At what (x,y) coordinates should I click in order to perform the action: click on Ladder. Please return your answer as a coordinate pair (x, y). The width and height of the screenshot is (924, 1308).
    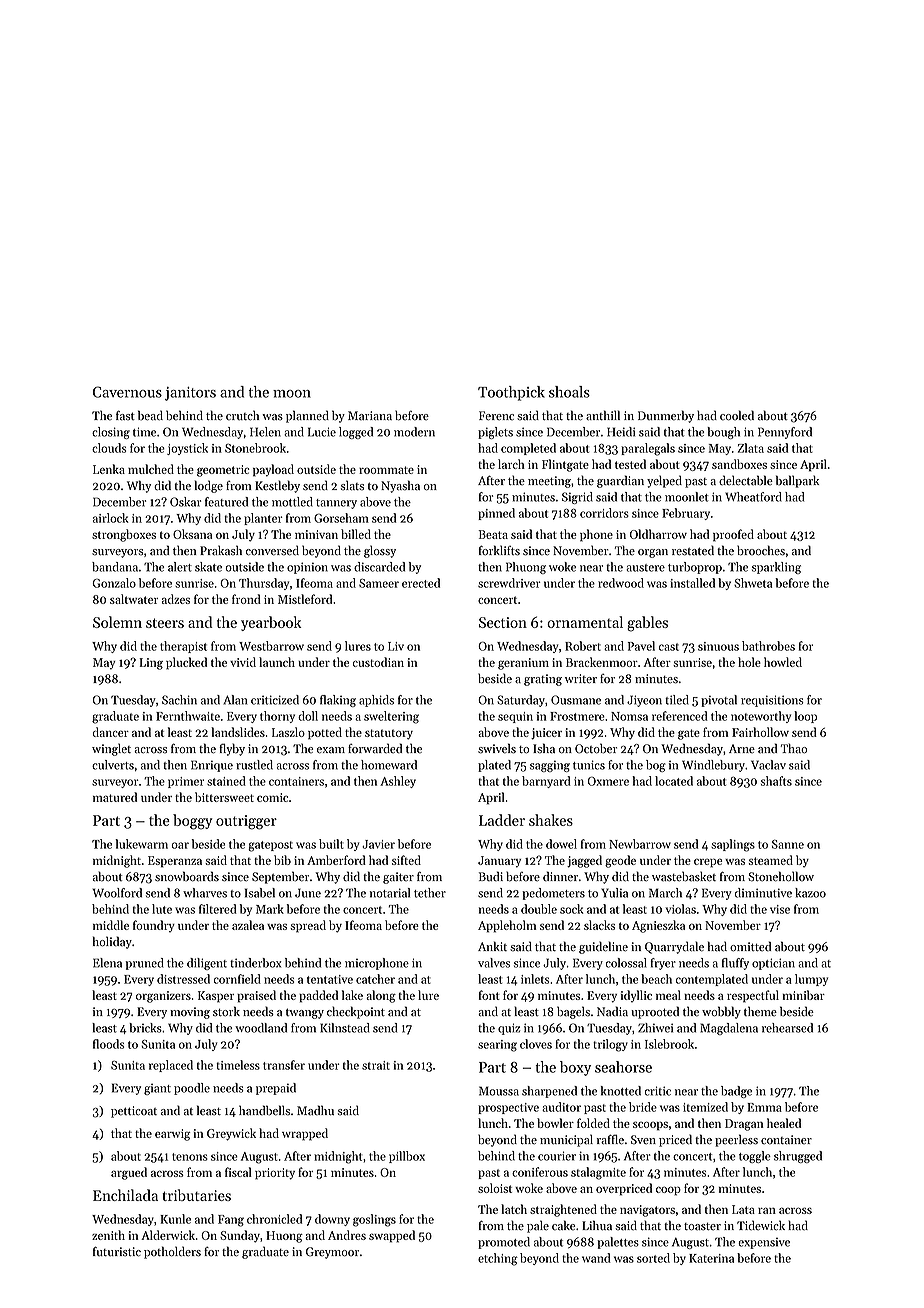
    Looking at the image, I should click on (502, 820).
